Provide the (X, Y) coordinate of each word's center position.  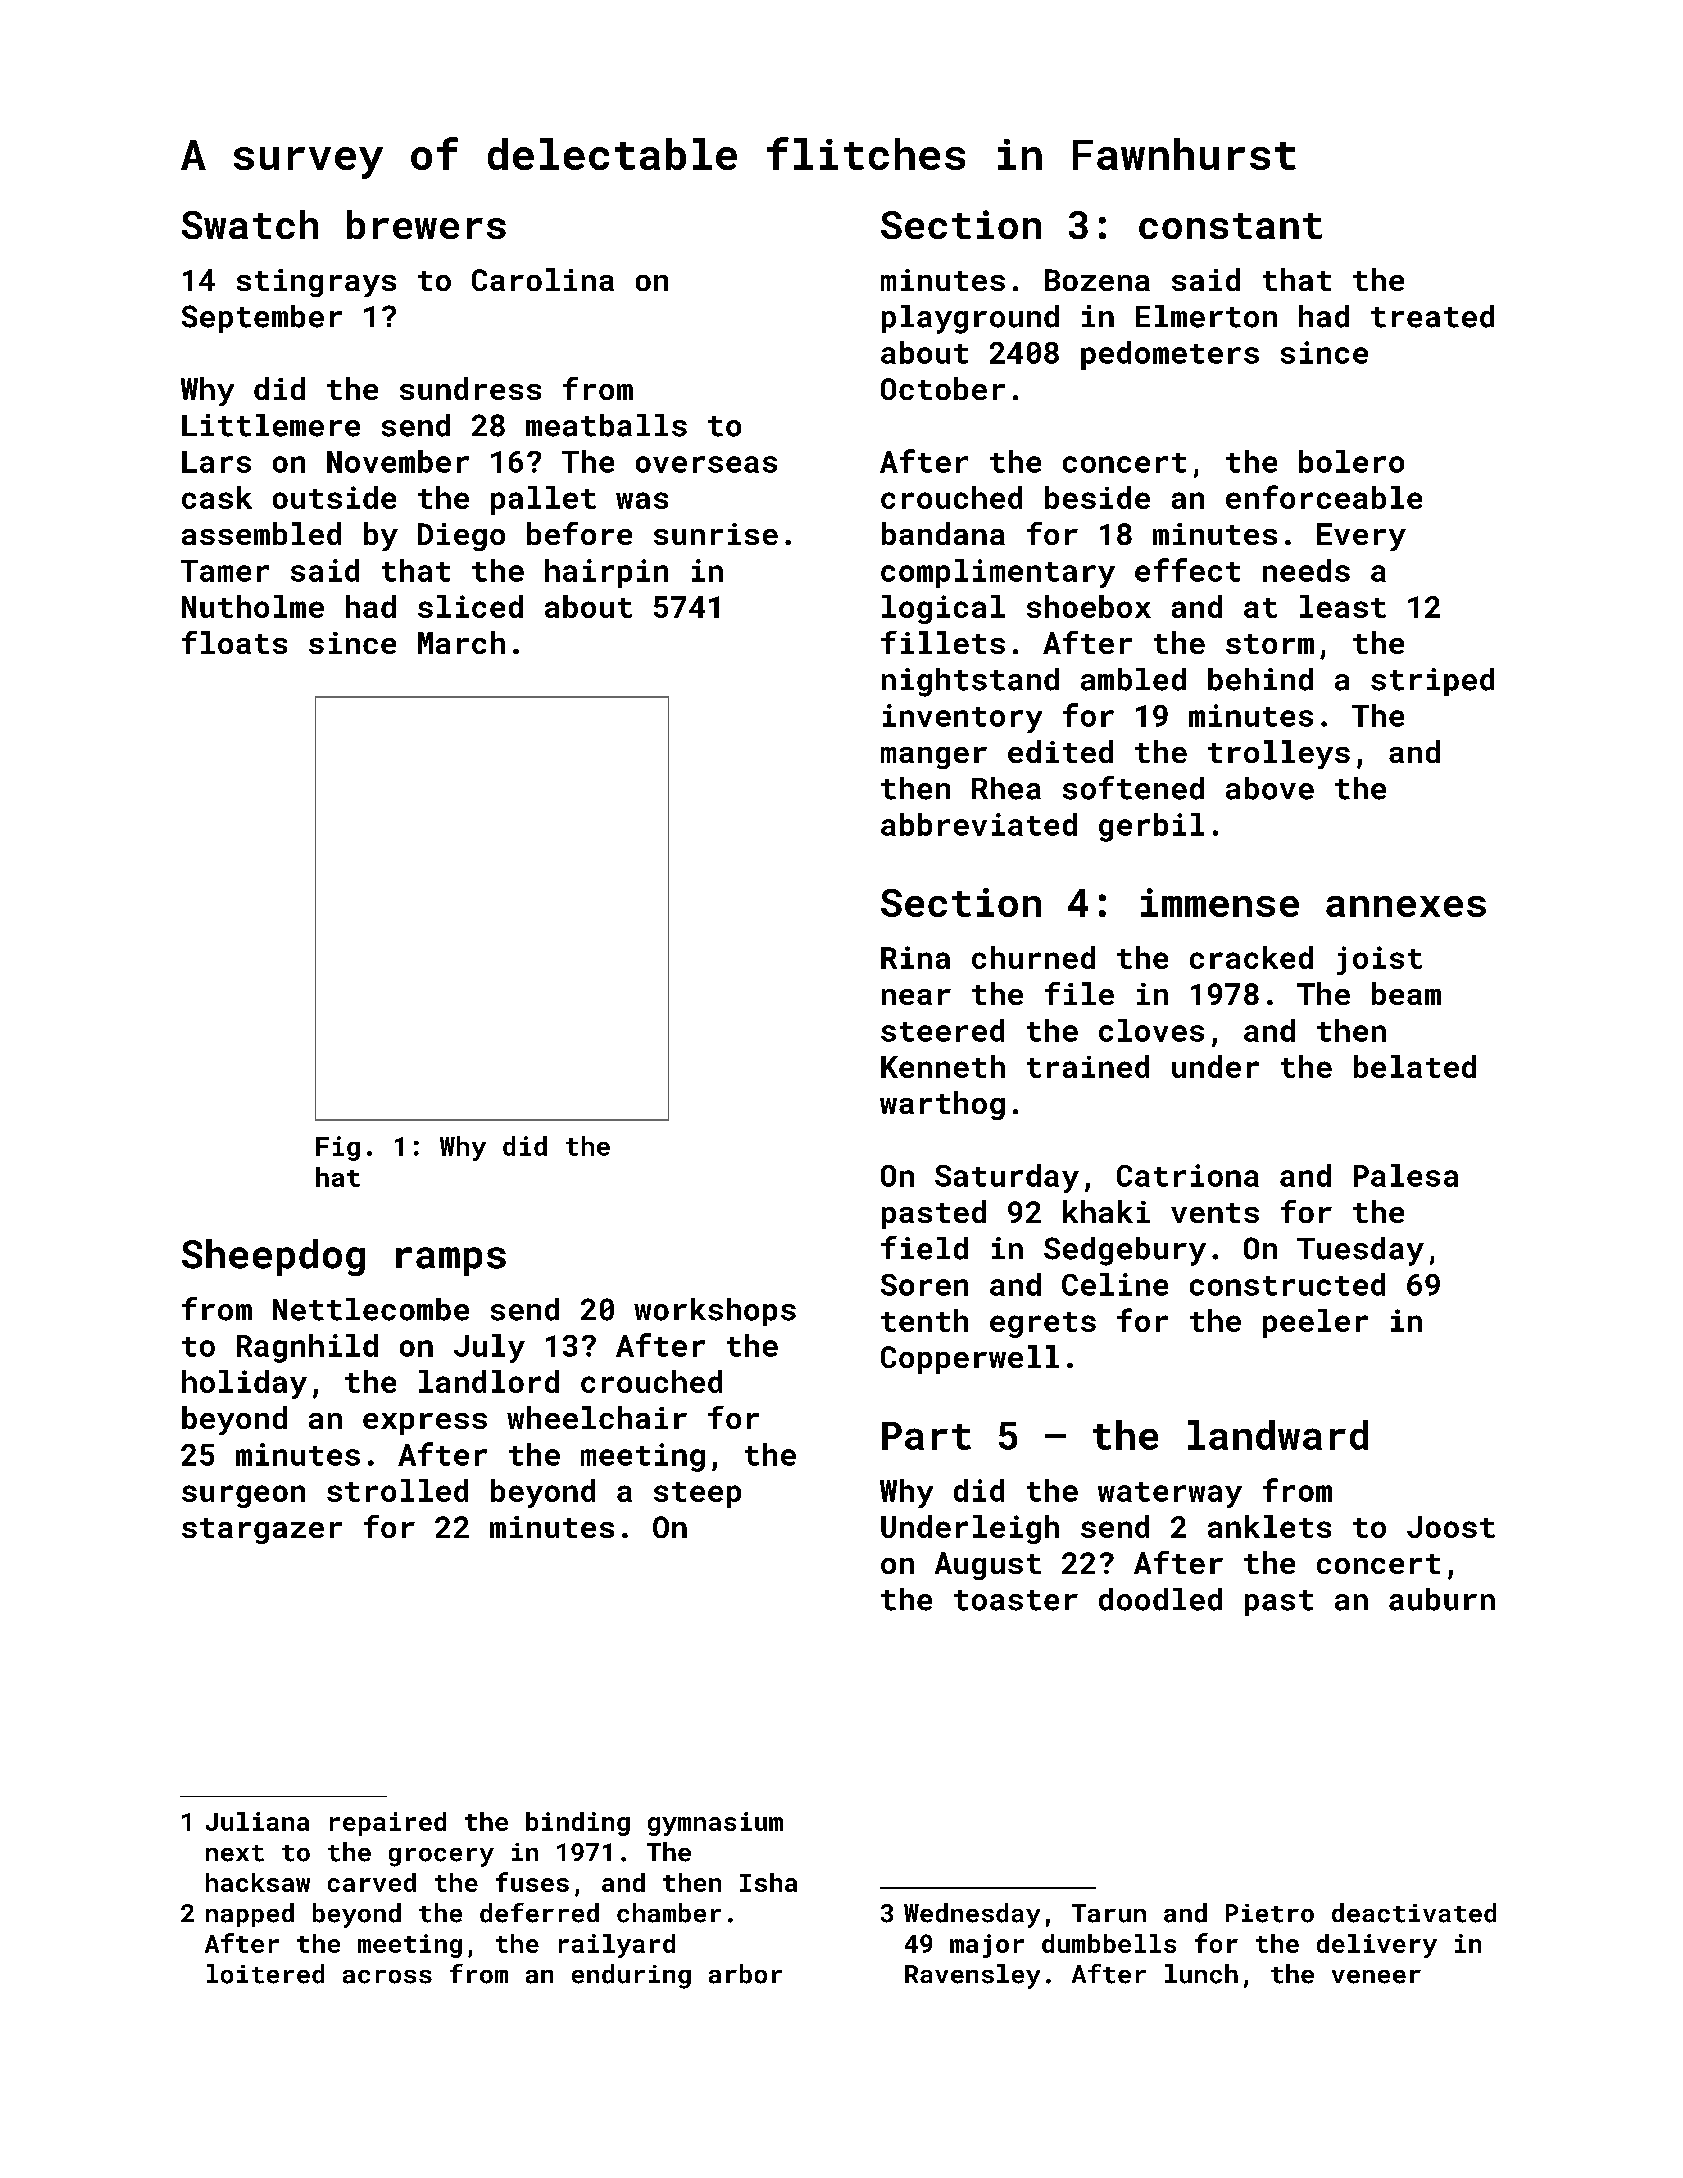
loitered (265, 1974)
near (916, 997)
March (461, 642)
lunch (1201, 1974)
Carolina (543, 279)
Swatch (250, 224)
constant (1230, 226)
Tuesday (1360, 1251)
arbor (745, 1974)
